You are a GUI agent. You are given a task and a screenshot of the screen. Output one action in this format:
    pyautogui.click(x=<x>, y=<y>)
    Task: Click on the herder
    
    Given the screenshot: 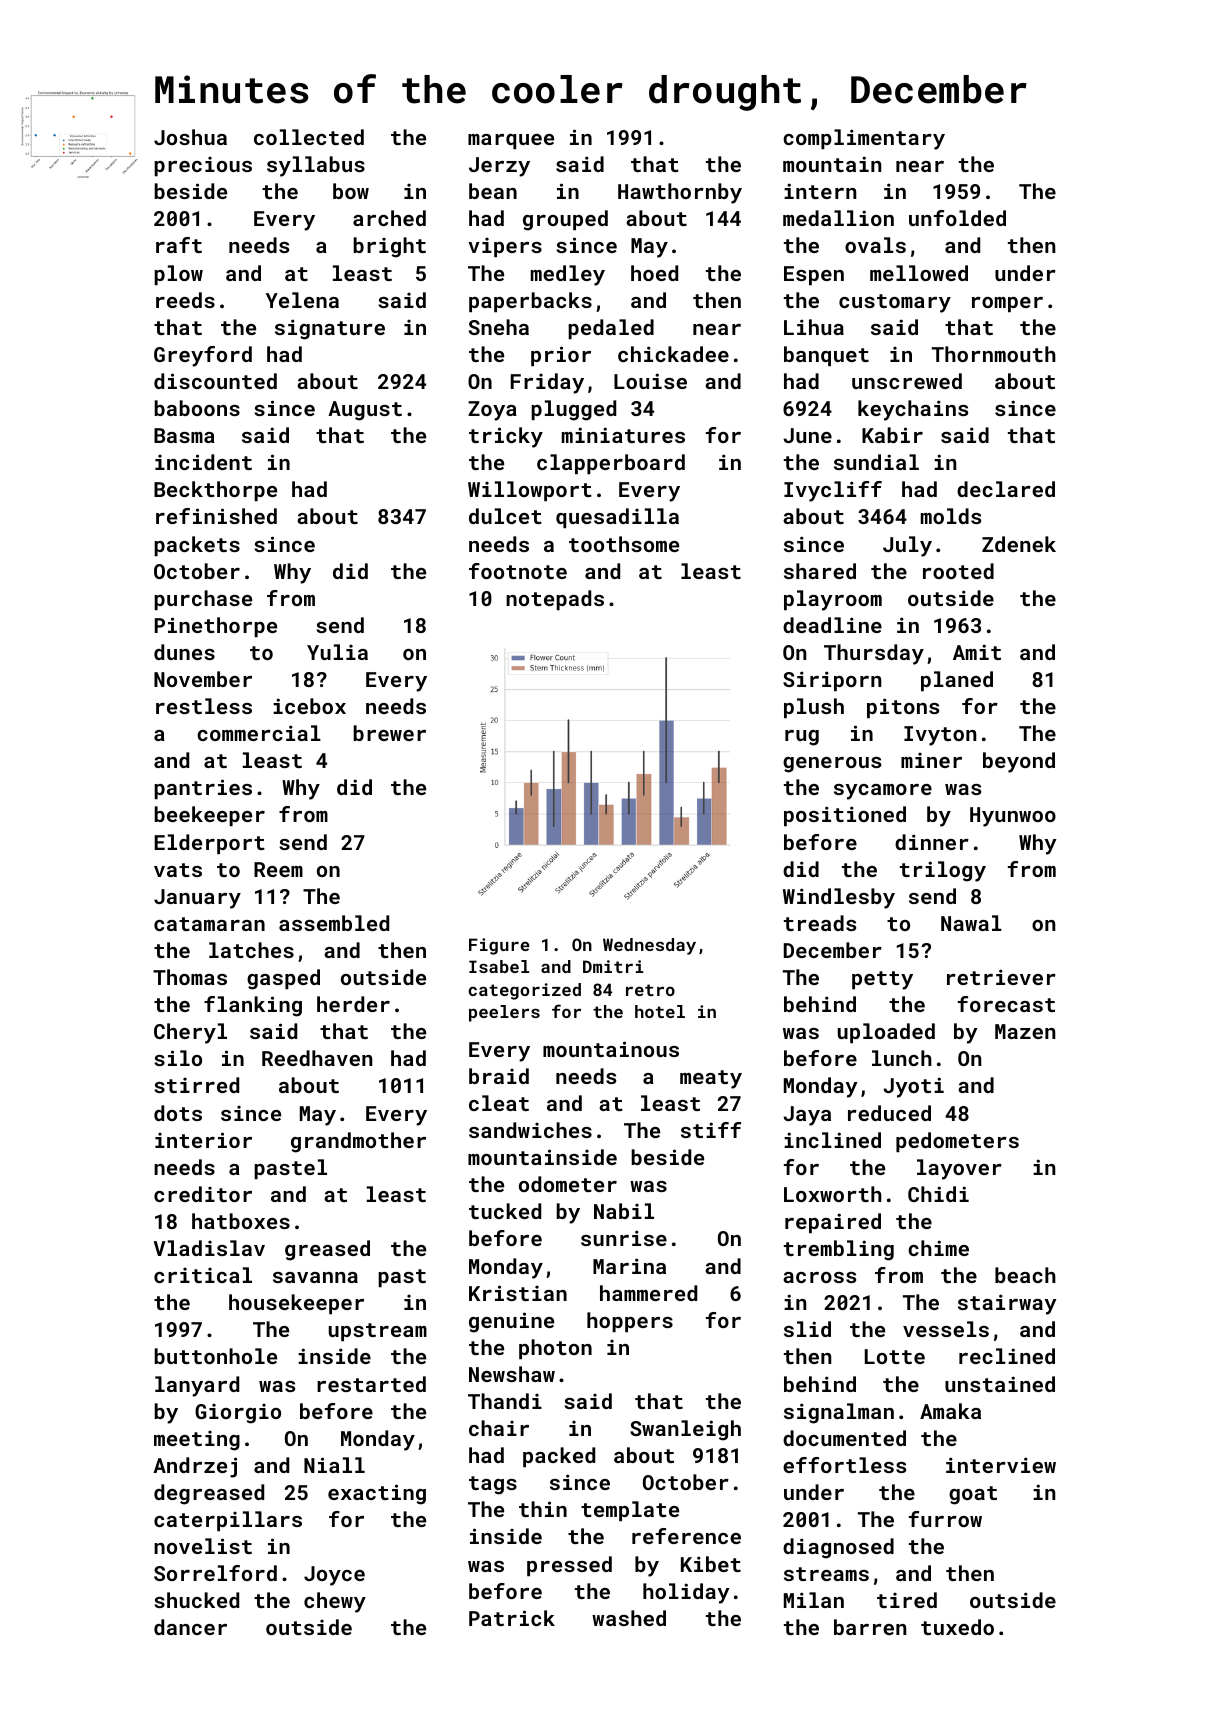 What is the action you would take?
    pyautogui.click(x=353, y=1004)
